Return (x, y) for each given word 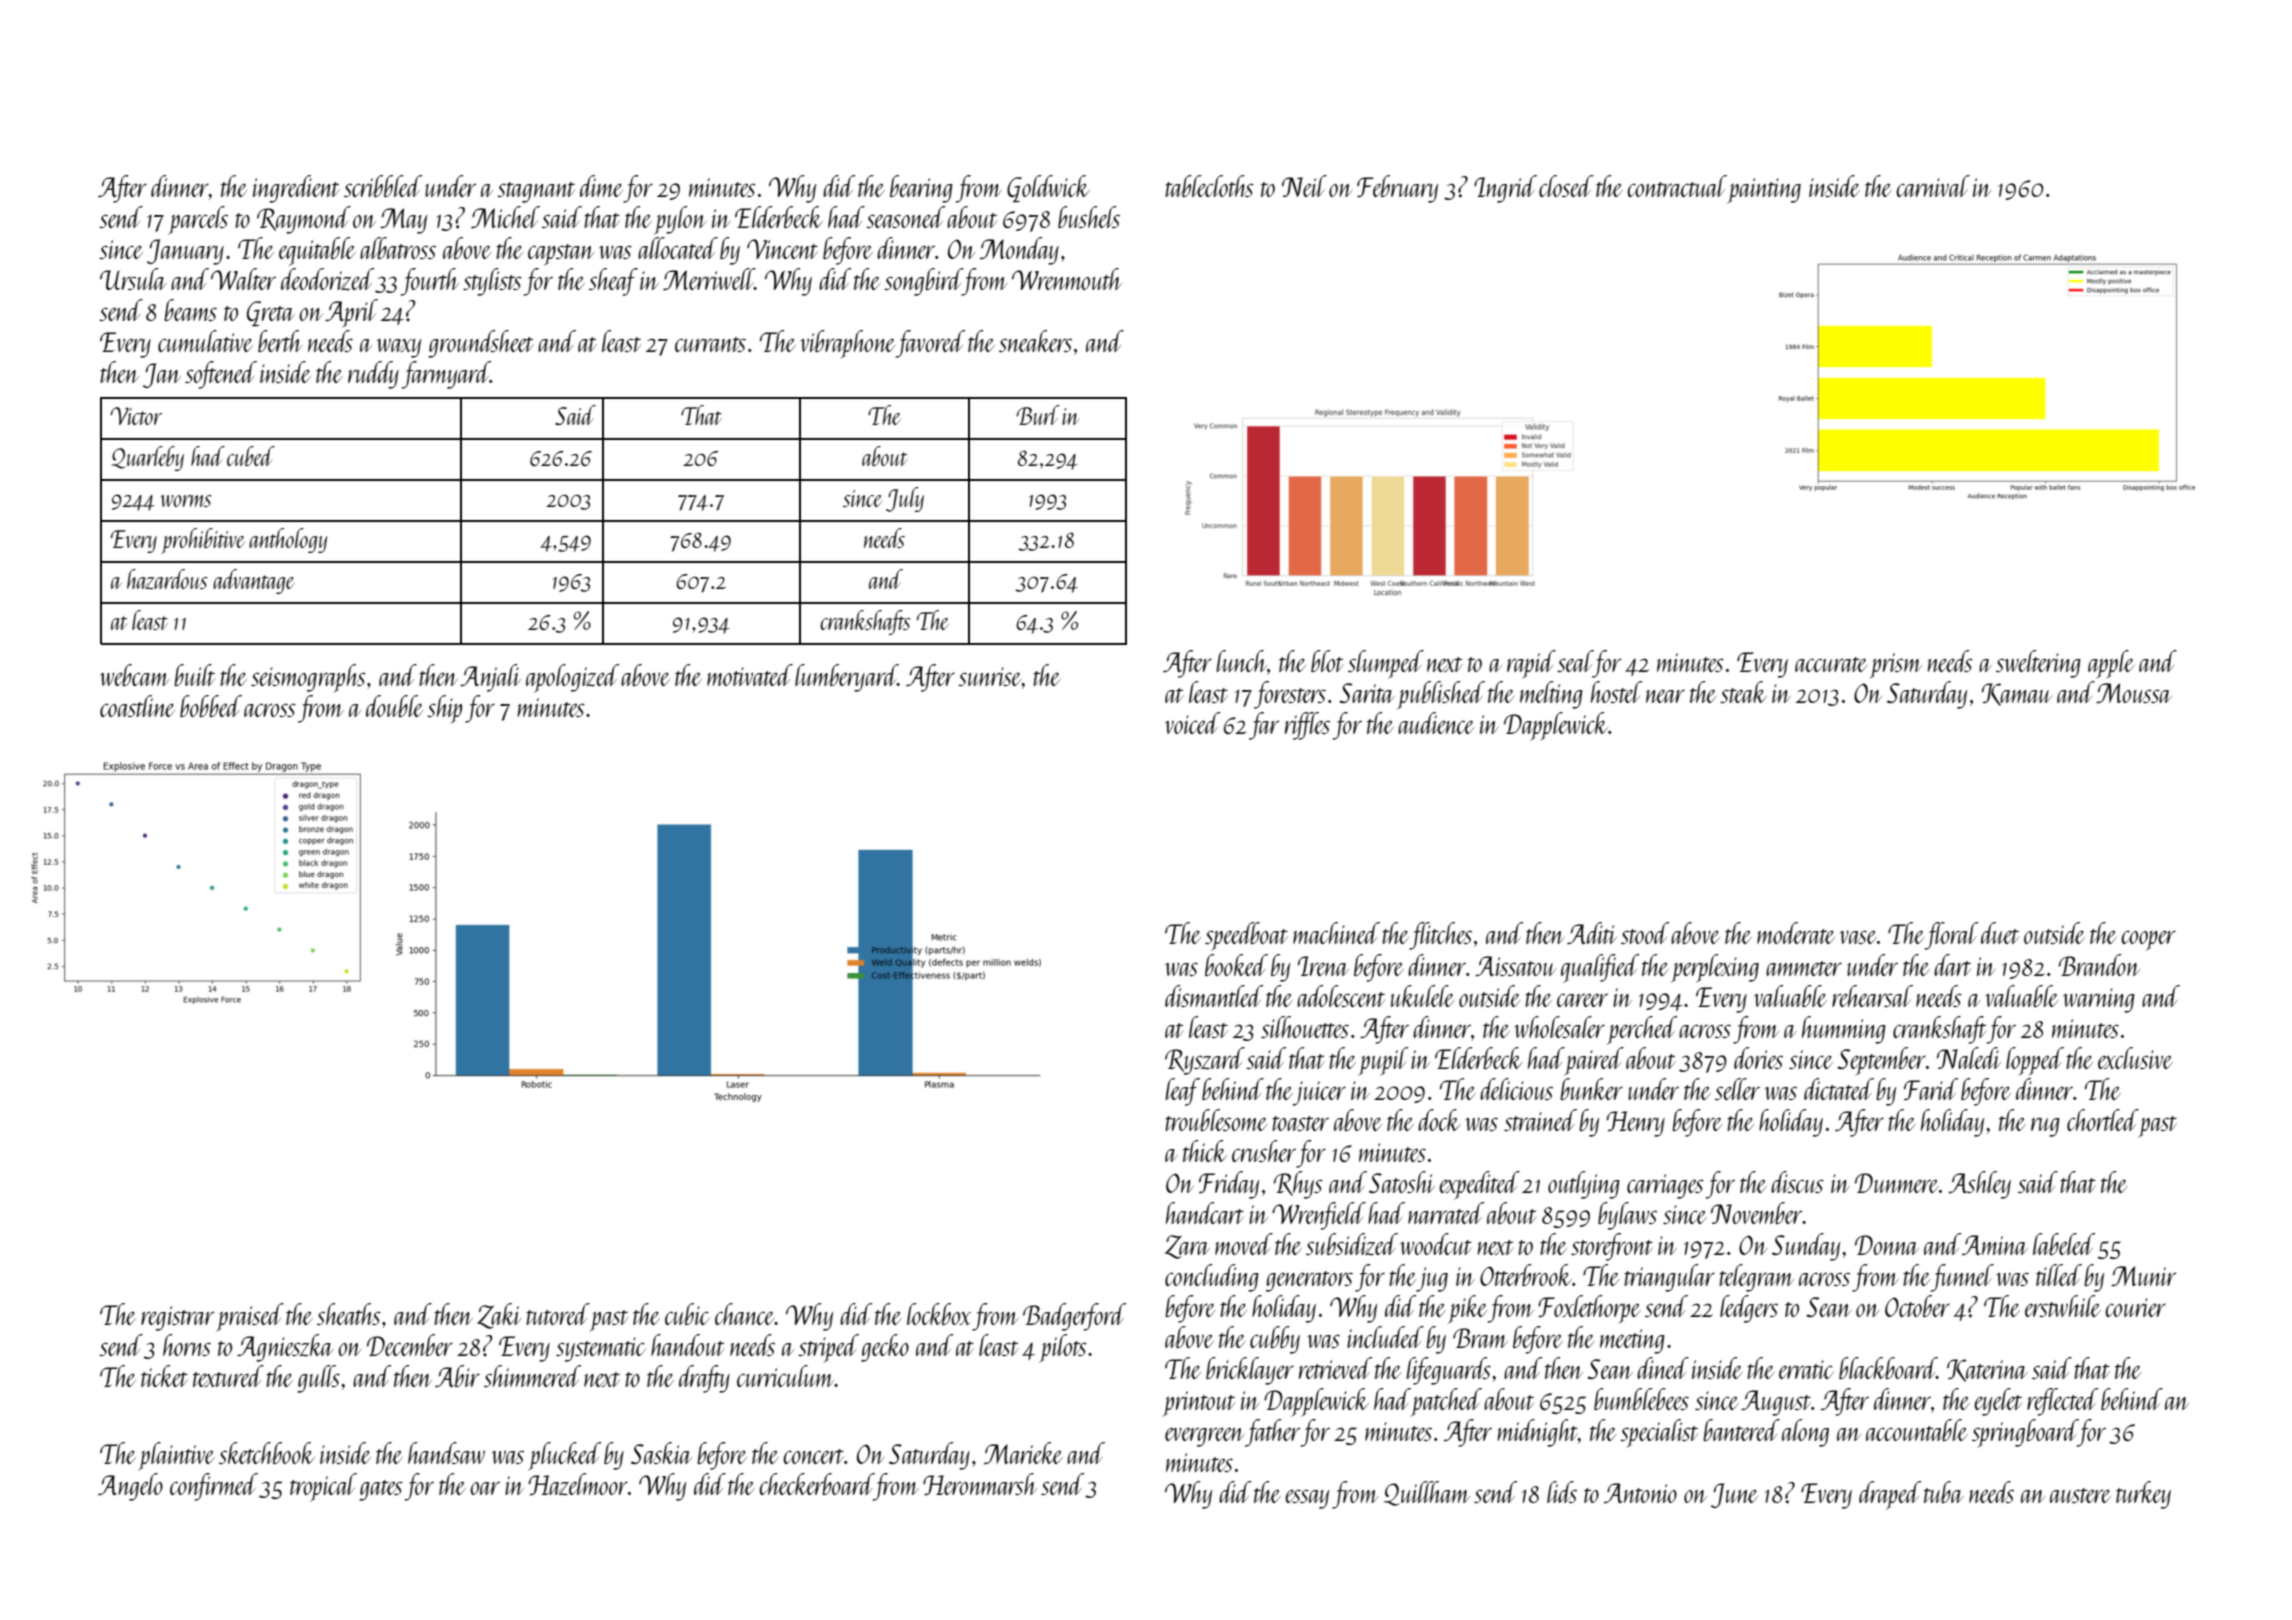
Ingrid (1505, 189)
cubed (251, 456)
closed (1566, 186)
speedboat (1246, 936)
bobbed (211, 706)
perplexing (1715, 968)
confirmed (214, 1487)
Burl (1038, 415)
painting (1764, 191)
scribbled (383, 186)
